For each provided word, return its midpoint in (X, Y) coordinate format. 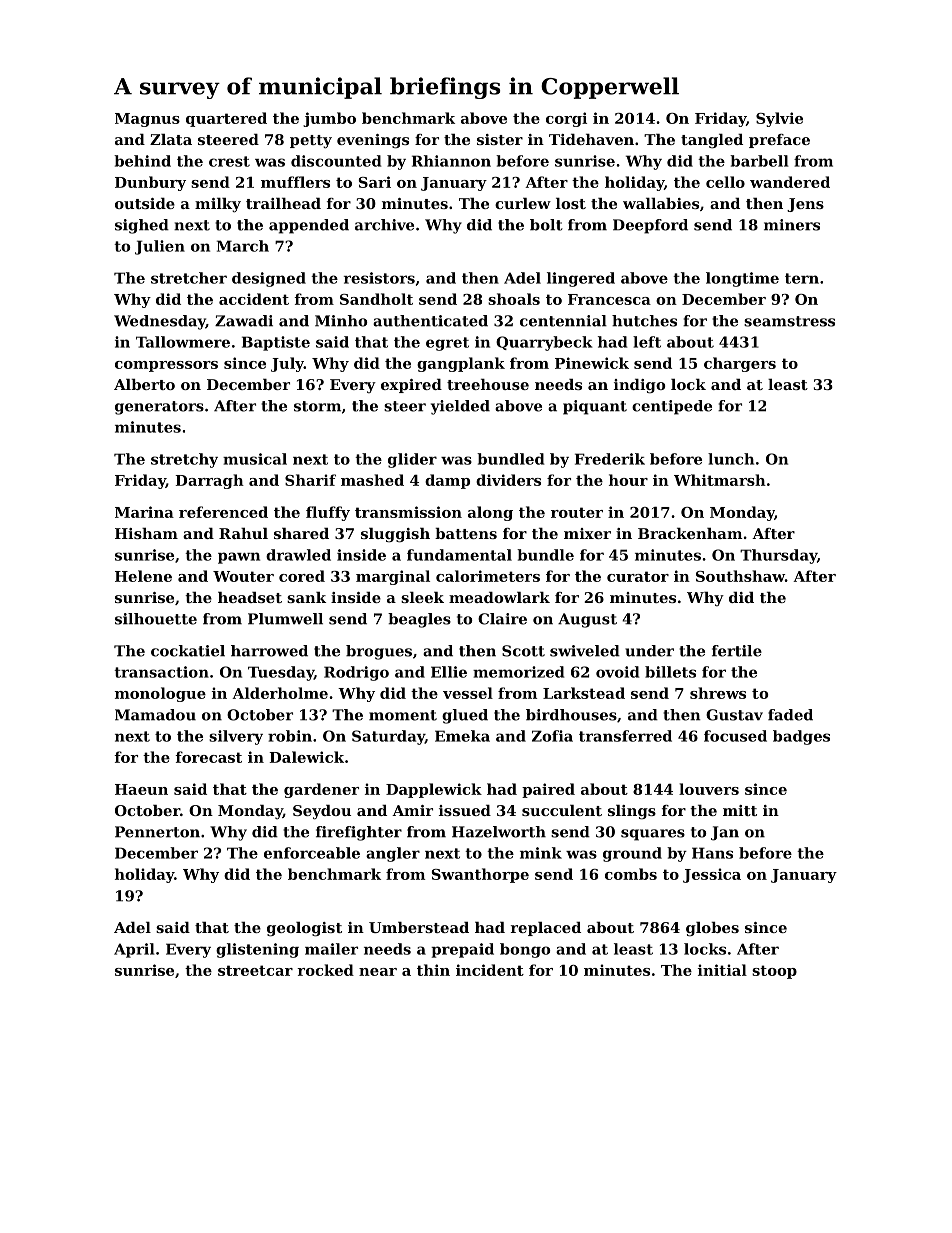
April (134, 950)
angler (393, 854)
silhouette (156, 619)
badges (801, 737)
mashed (372, 480)
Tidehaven (591, 139)
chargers (740, 364)
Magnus (147, 120)
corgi (566, 119)
